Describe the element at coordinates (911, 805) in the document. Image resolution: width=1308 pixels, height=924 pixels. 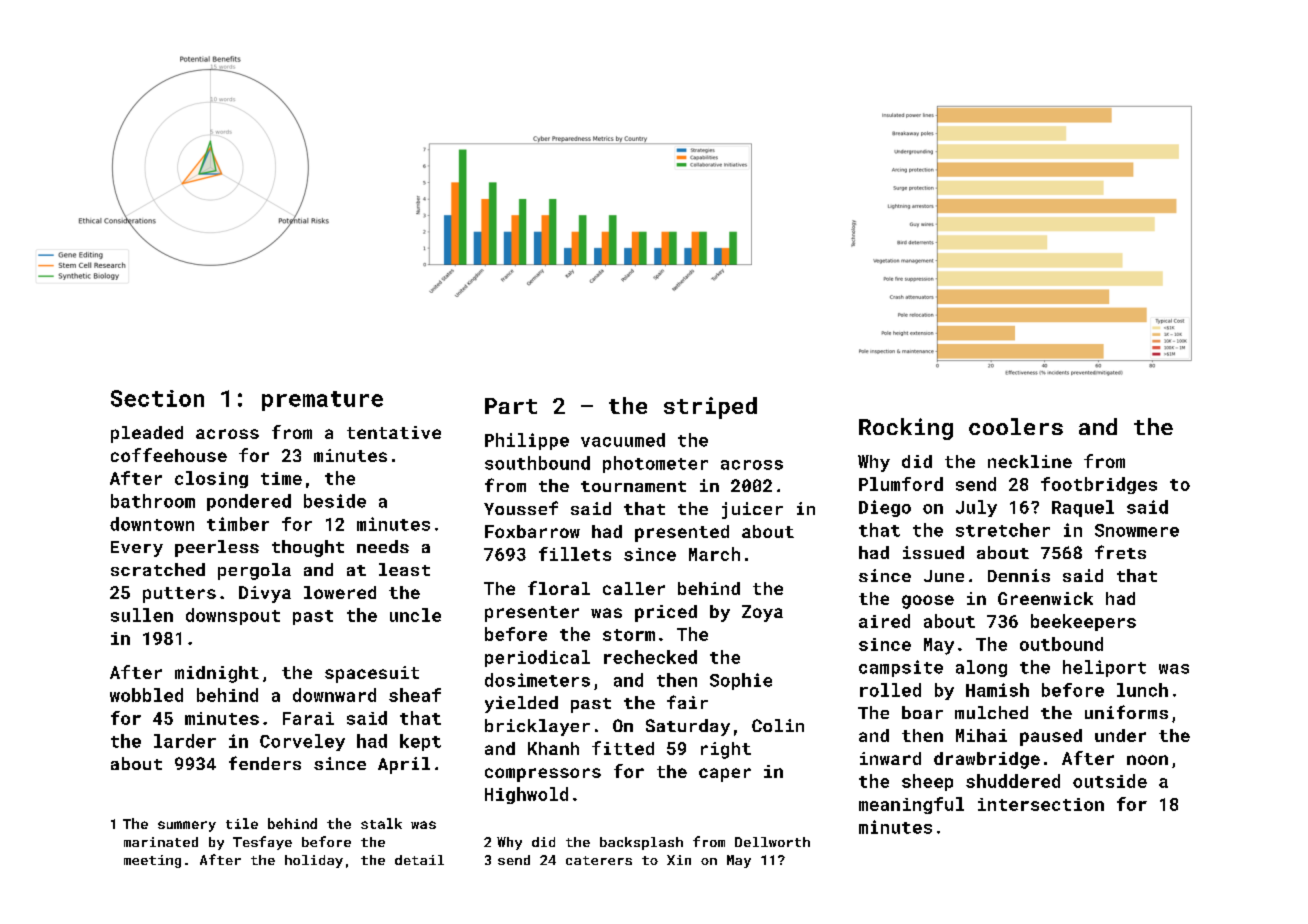
I see `meaningful` at that location.
